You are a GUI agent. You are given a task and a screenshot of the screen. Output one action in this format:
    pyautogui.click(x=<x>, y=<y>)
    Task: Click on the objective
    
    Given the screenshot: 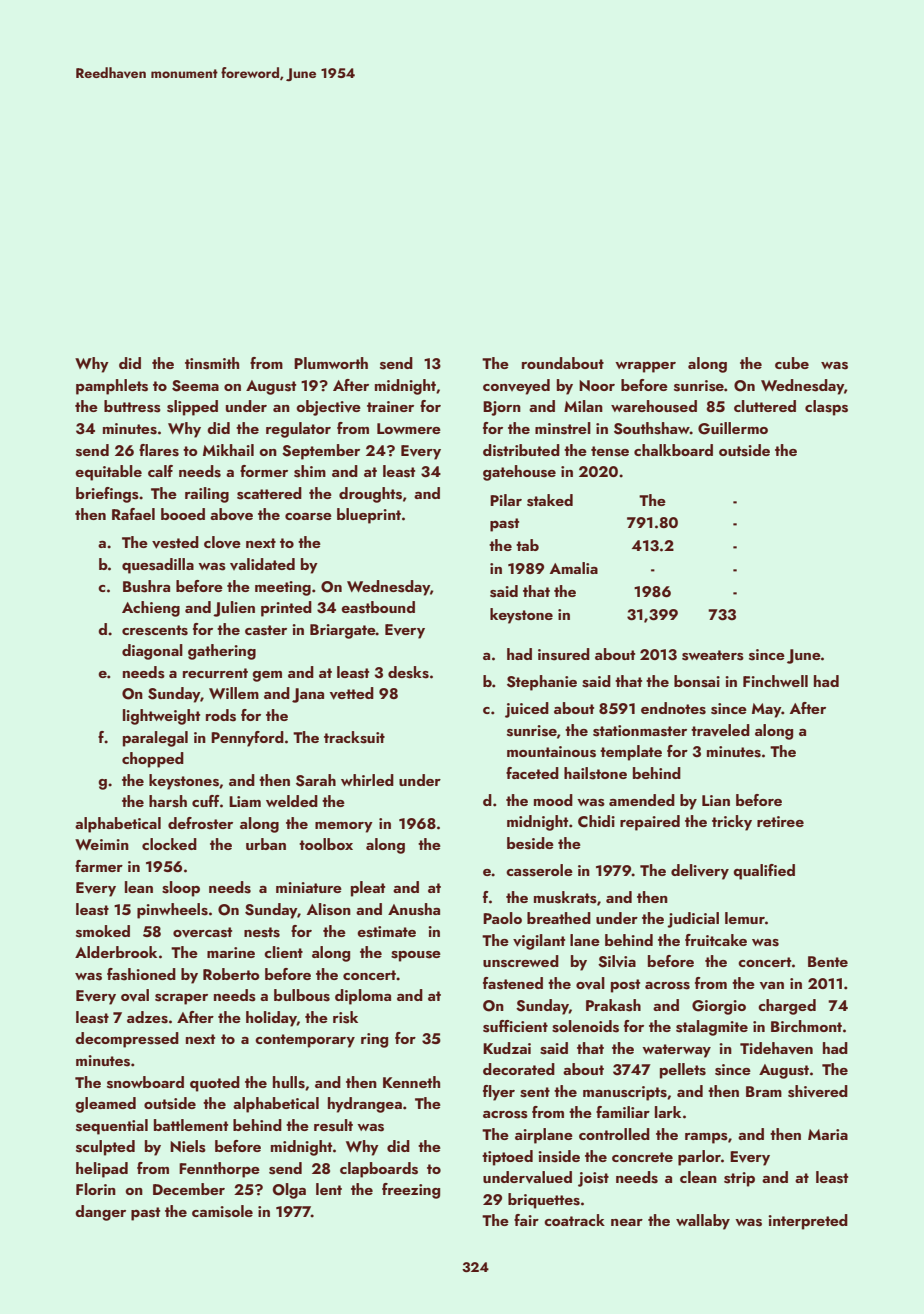 What is the action you would take?
    pyautogui.click(x=328, y=408)
